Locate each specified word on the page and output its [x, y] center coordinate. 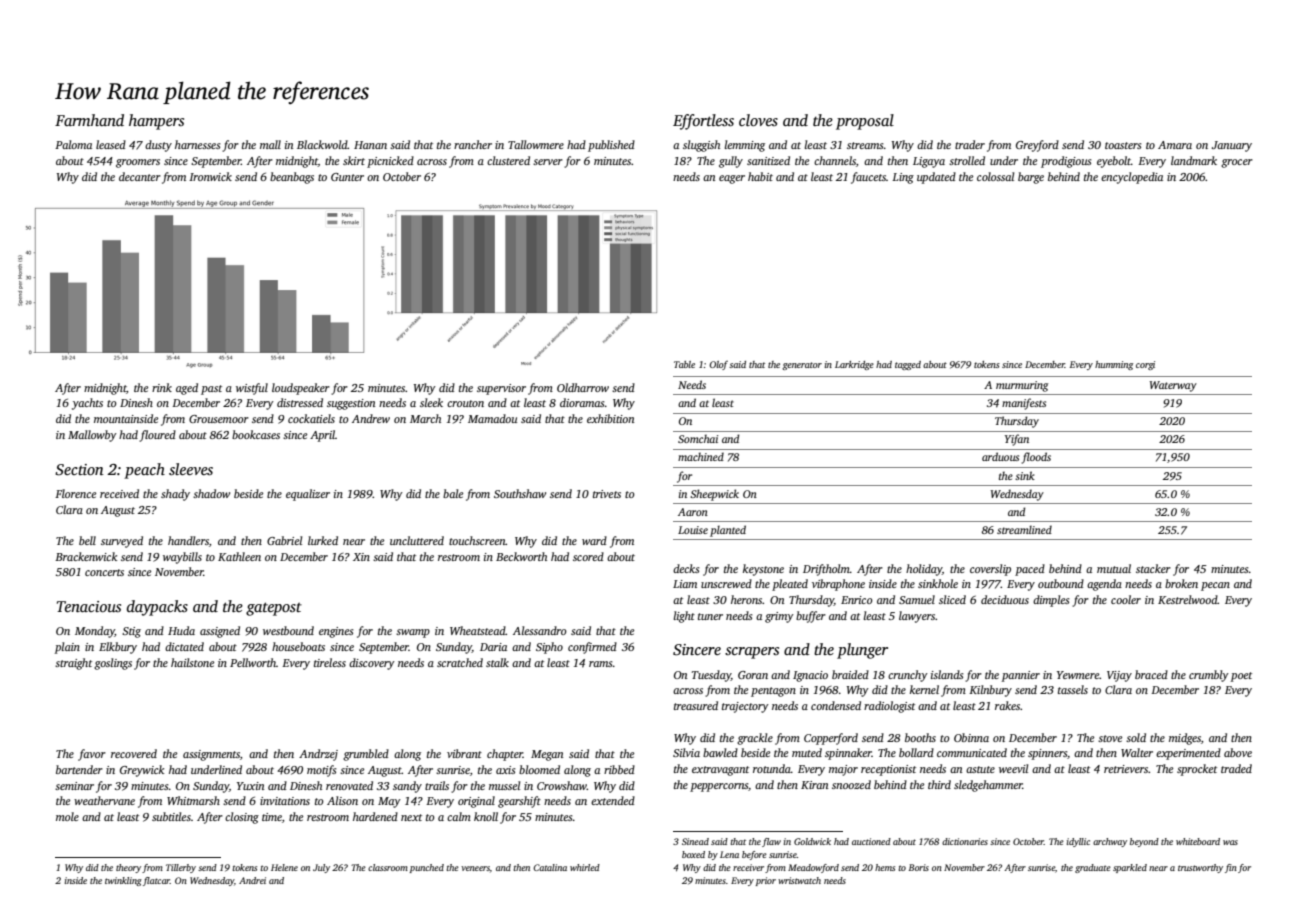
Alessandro [540, 630]
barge [1031, 178]
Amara [1175, 145]
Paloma [73, 144]
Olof [718, 365]
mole [67, 816]
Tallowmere [536, 144]
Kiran [814, 785]
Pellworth [253, 662]
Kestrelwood [1188, 599]
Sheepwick [714, 495]
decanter [140, 176]
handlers [188, 540]
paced [1030, 570]
